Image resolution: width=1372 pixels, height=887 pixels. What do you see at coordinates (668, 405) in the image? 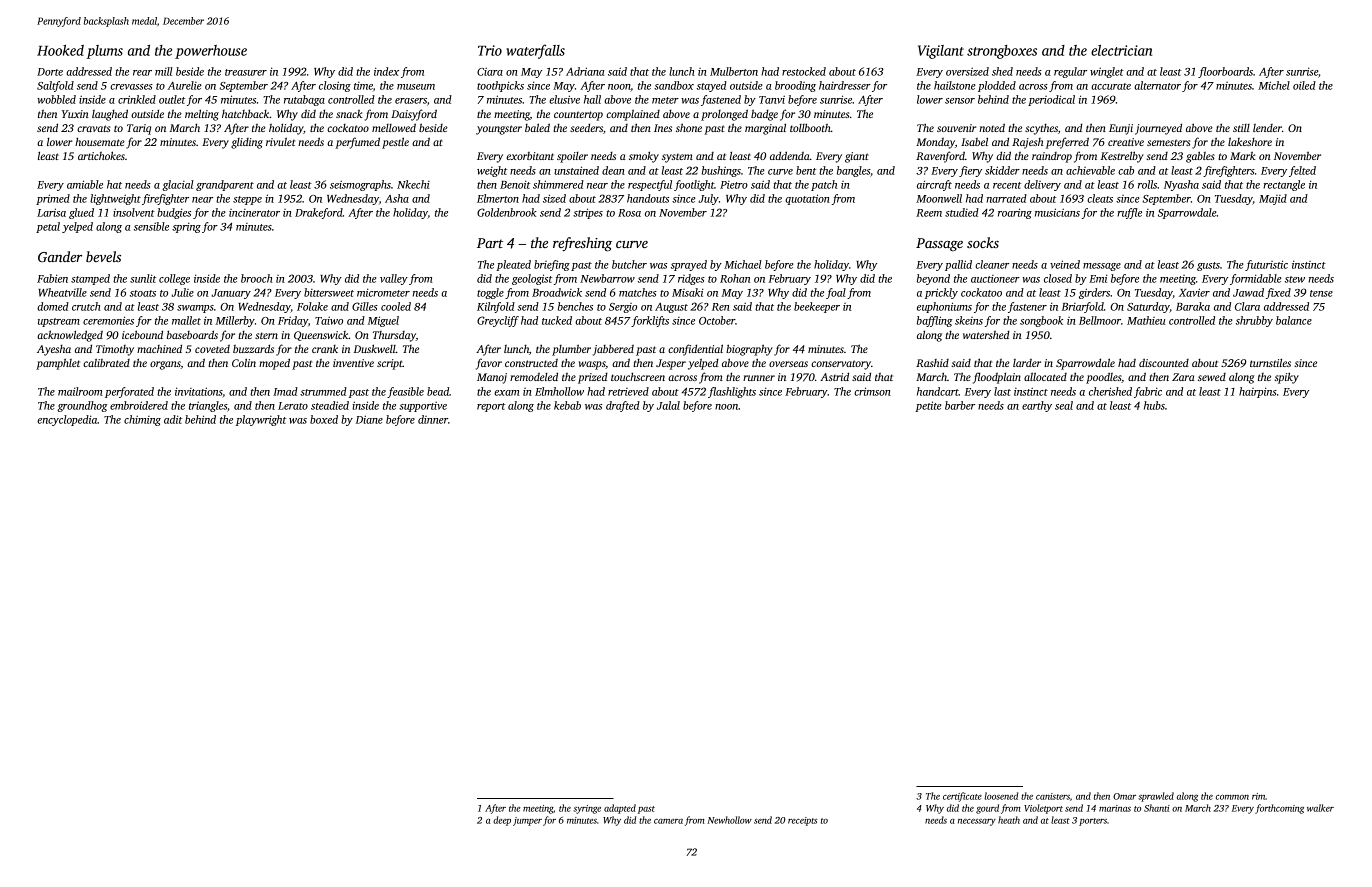
I see `Jalal` at bounding box center [668, 405].
